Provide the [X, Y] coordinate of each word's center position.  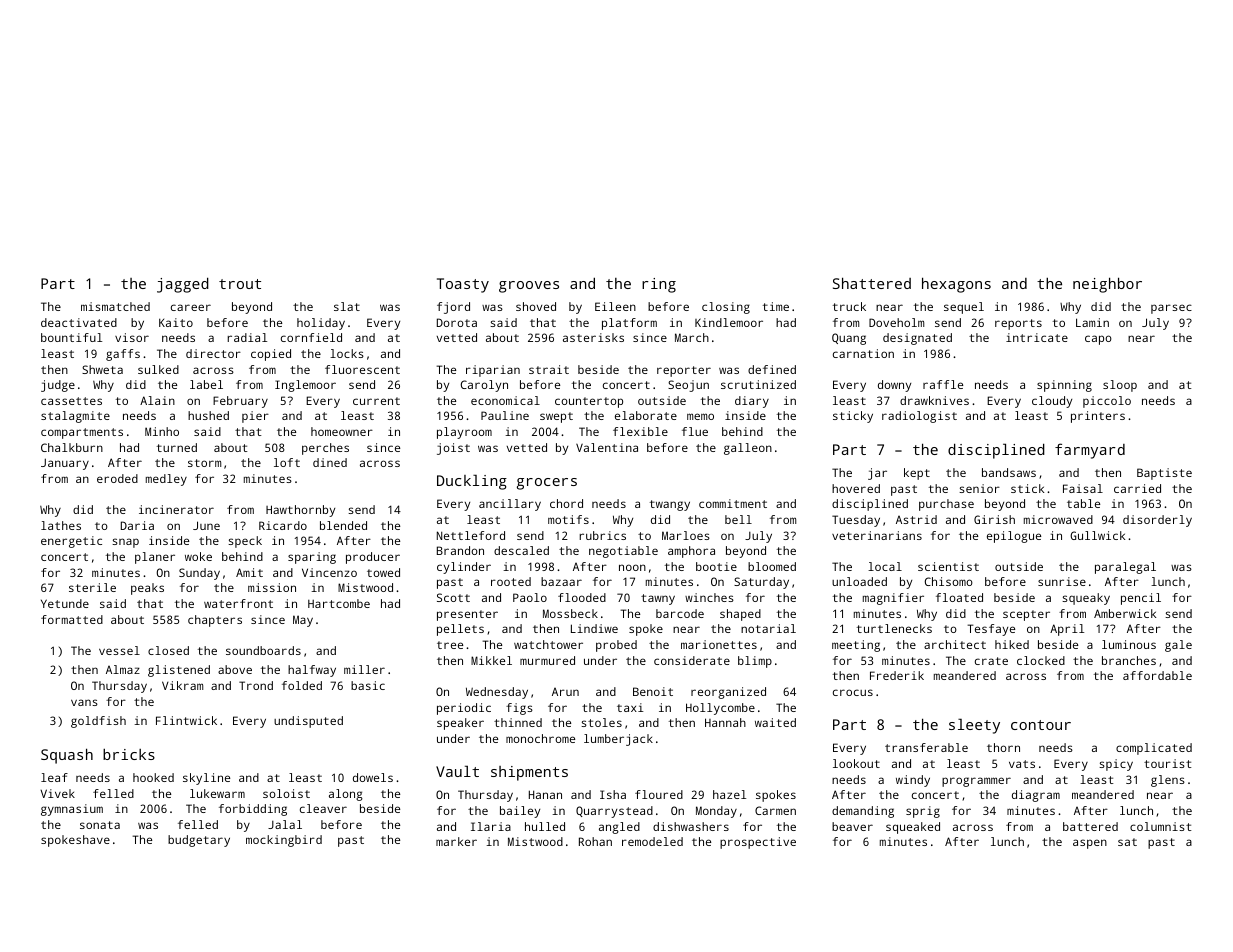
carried [1137, 488]
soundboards [263, 650]
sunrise [1062, 581]
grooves [529, 287]
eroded [117, 478]
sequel [964, 308]
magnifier [893, 599]
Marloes [686, 535]
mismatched [115, 306]
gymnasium [72, 810]
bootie [716, 566]
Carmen [775, 810]
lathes [61, 525]
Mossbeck [570, 613]
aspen [1090, 844]
